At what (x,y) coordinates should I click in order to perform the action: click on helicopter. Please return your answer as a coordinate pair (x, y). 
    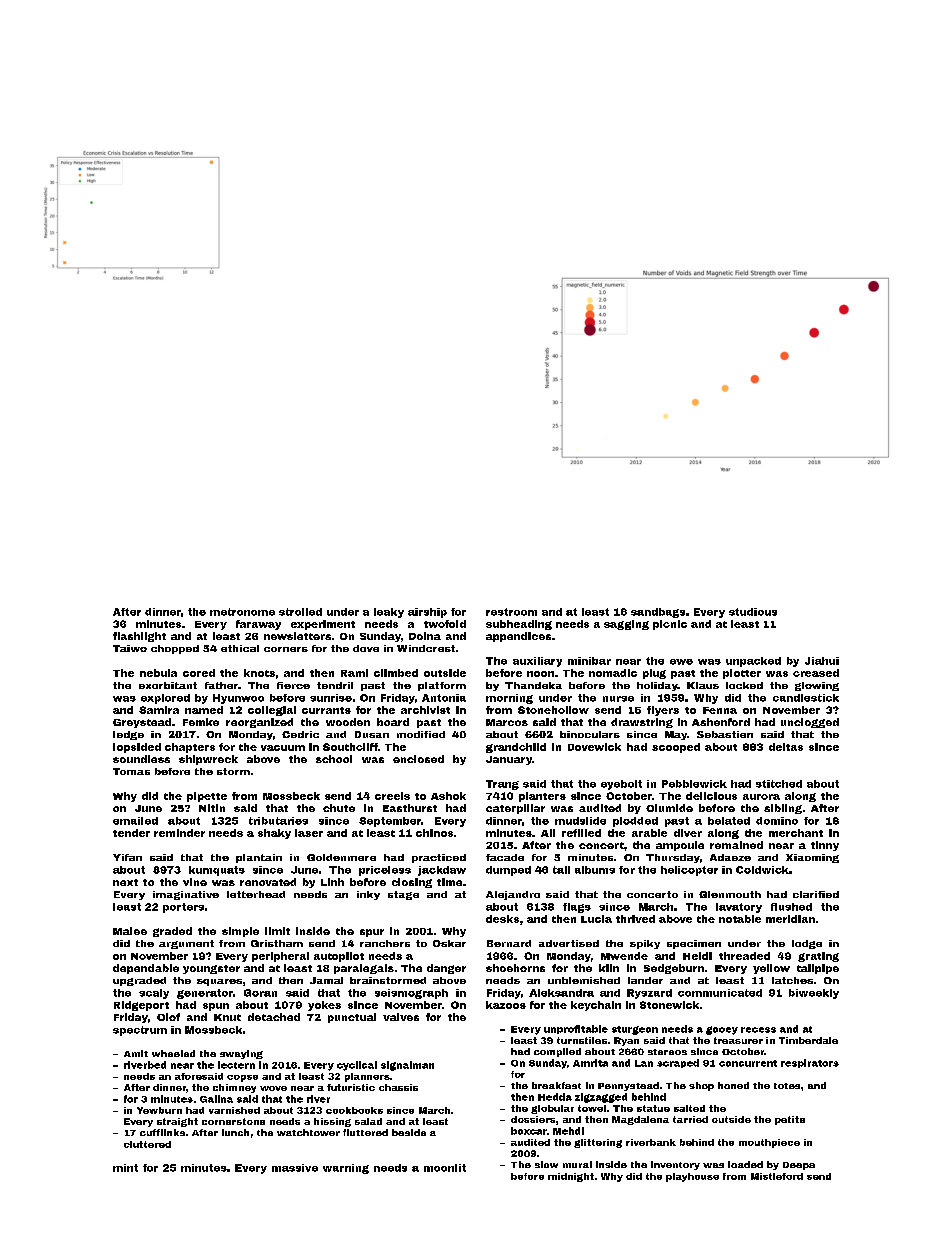
    Looking at the image, I should click on (689, 871).
